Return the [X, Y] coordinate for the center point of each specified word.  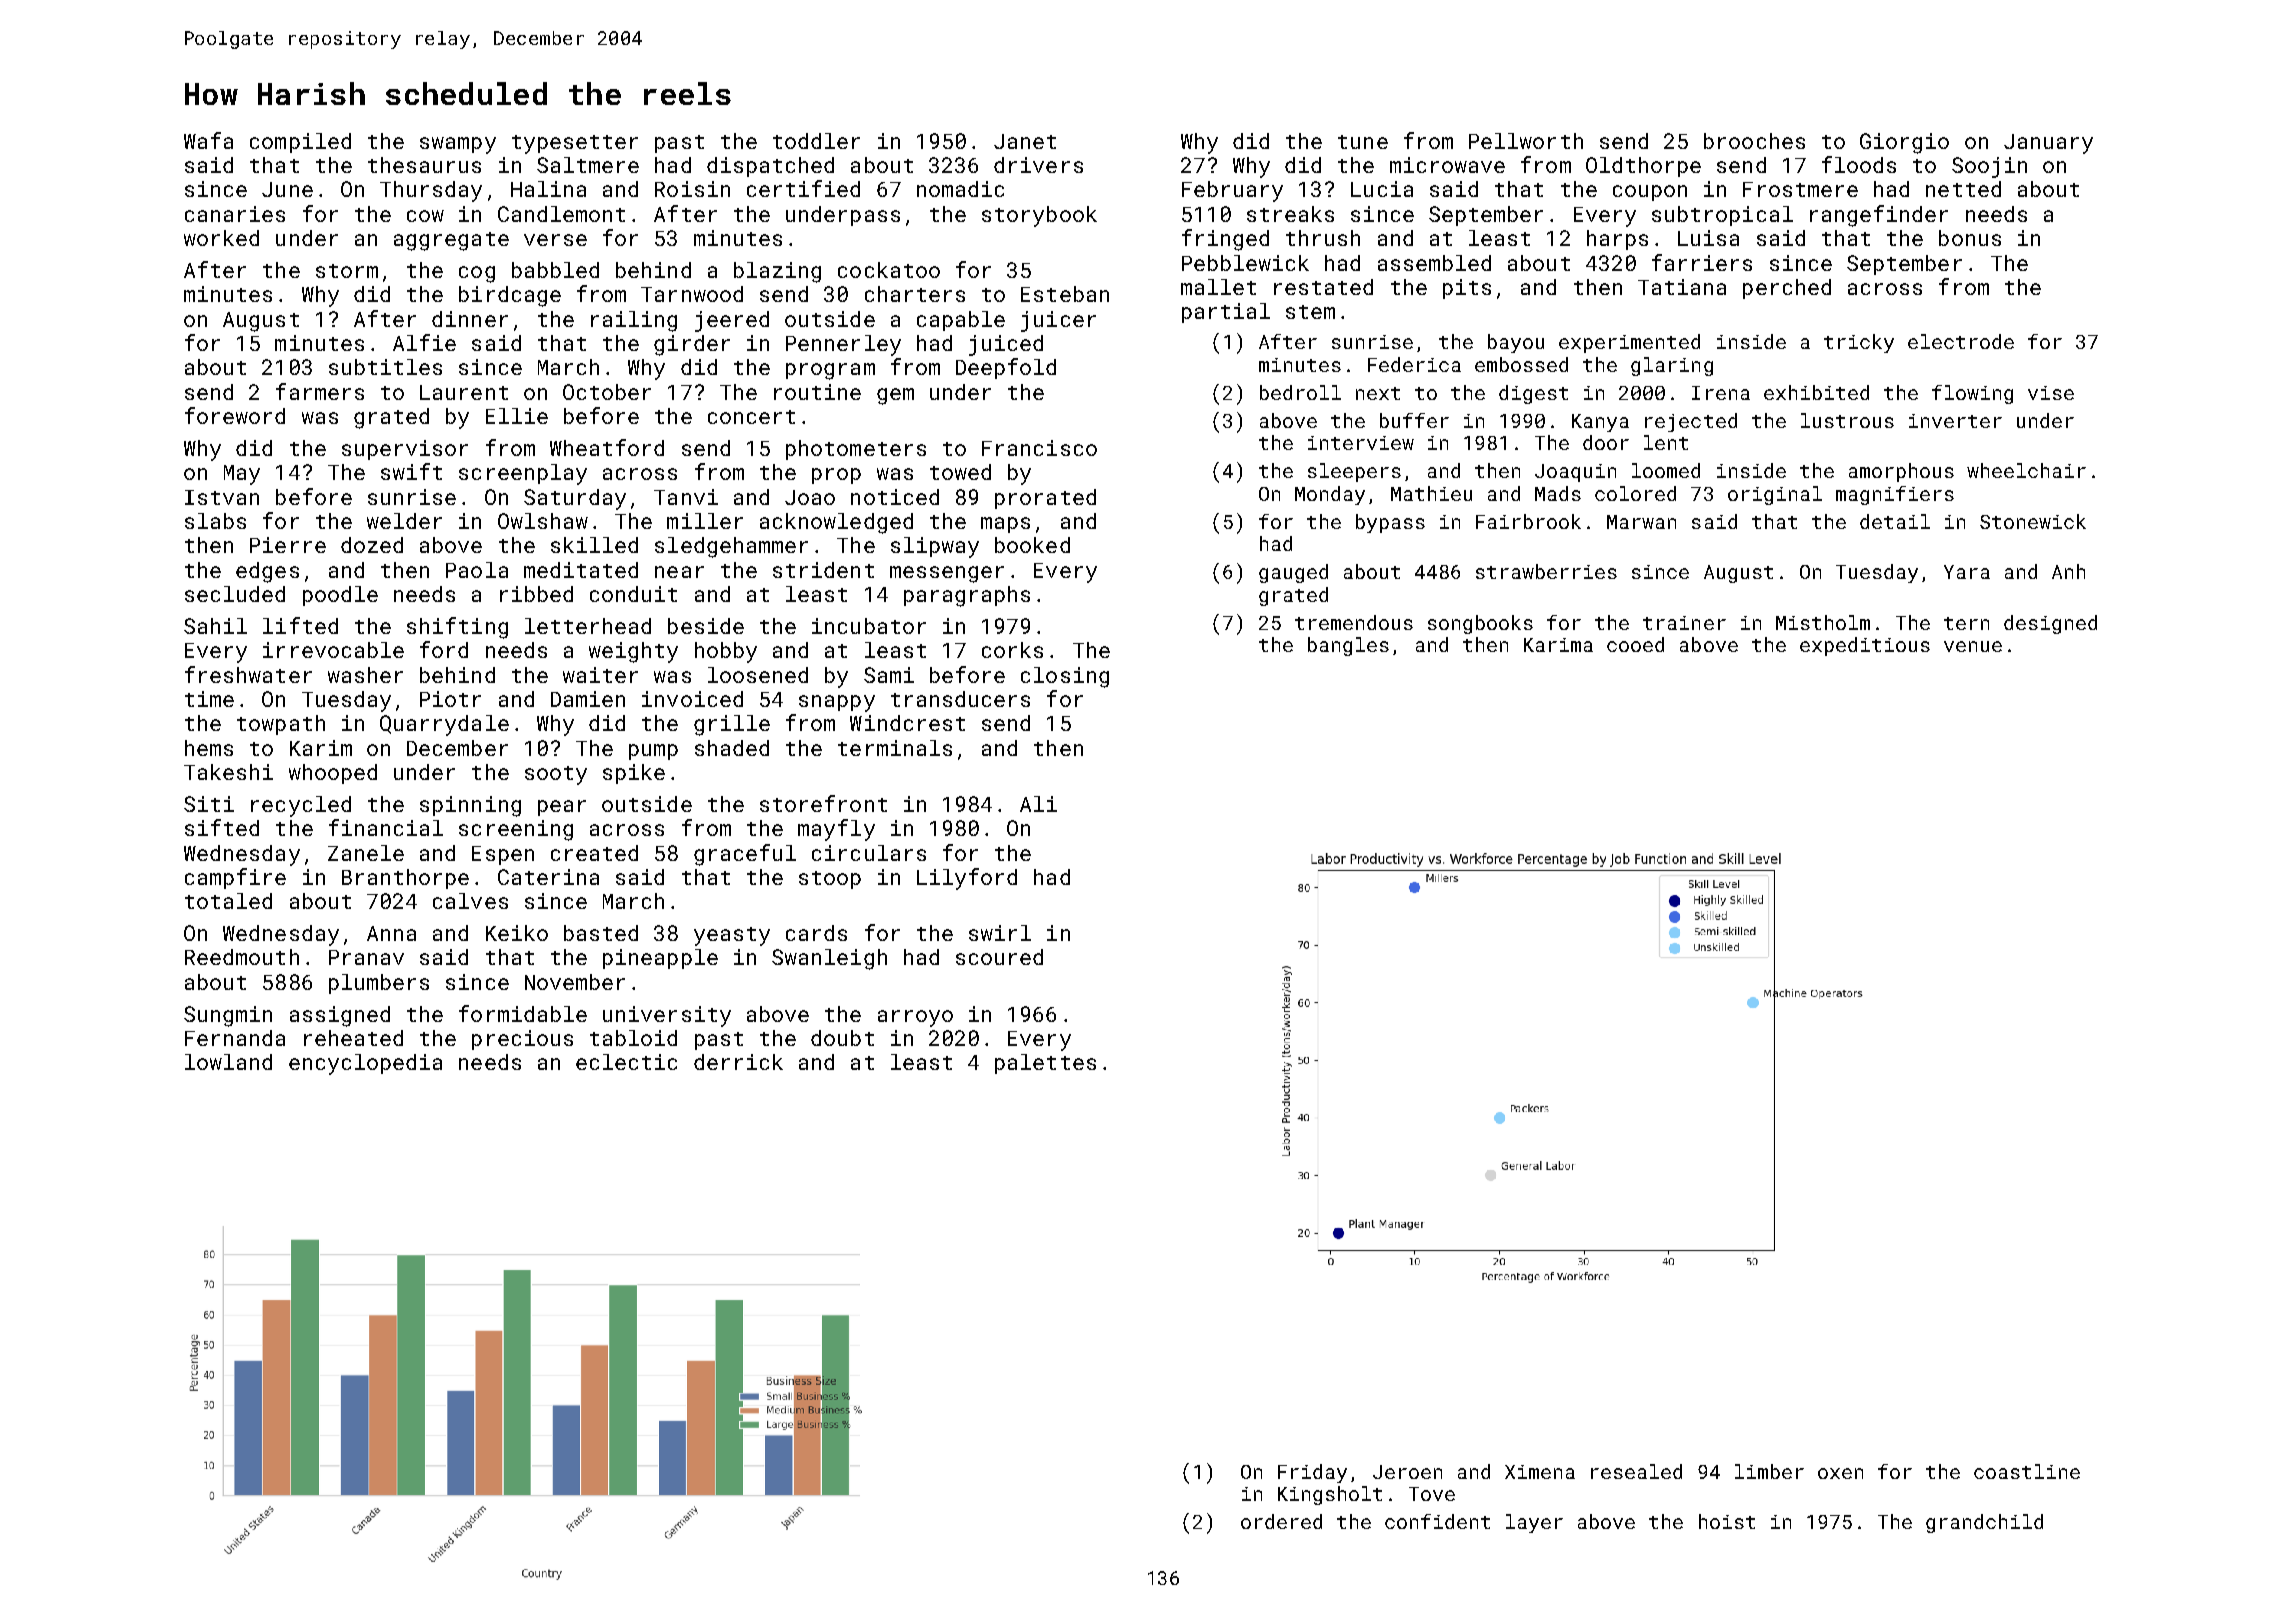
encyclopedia [365, 1064]
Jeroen [1407, 1472]
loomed [1666, 470]
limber [1769, 1471]
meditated [581, 570]
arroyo [915, 1018]
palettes [1045, 1064]
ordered [1281, 1521]
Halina [548, 189]
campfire [235, 878]
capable [961, 321]
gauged [1293, 573]
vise [2051, 393]
